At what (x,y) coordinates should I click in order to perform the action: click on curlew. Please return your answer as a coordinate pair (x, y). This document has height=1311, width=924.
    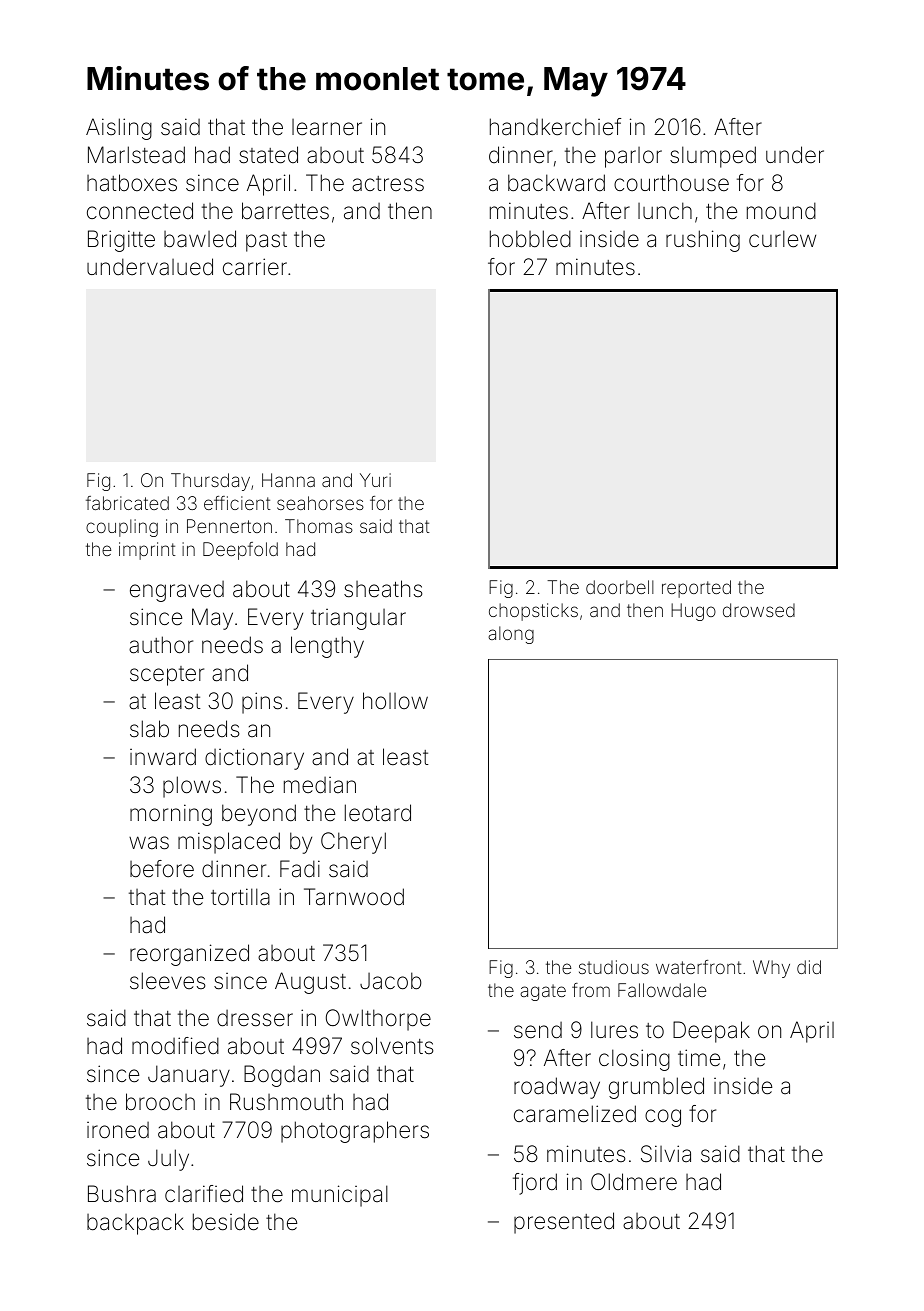
    Looking at the image, I should click on (782, 239).
